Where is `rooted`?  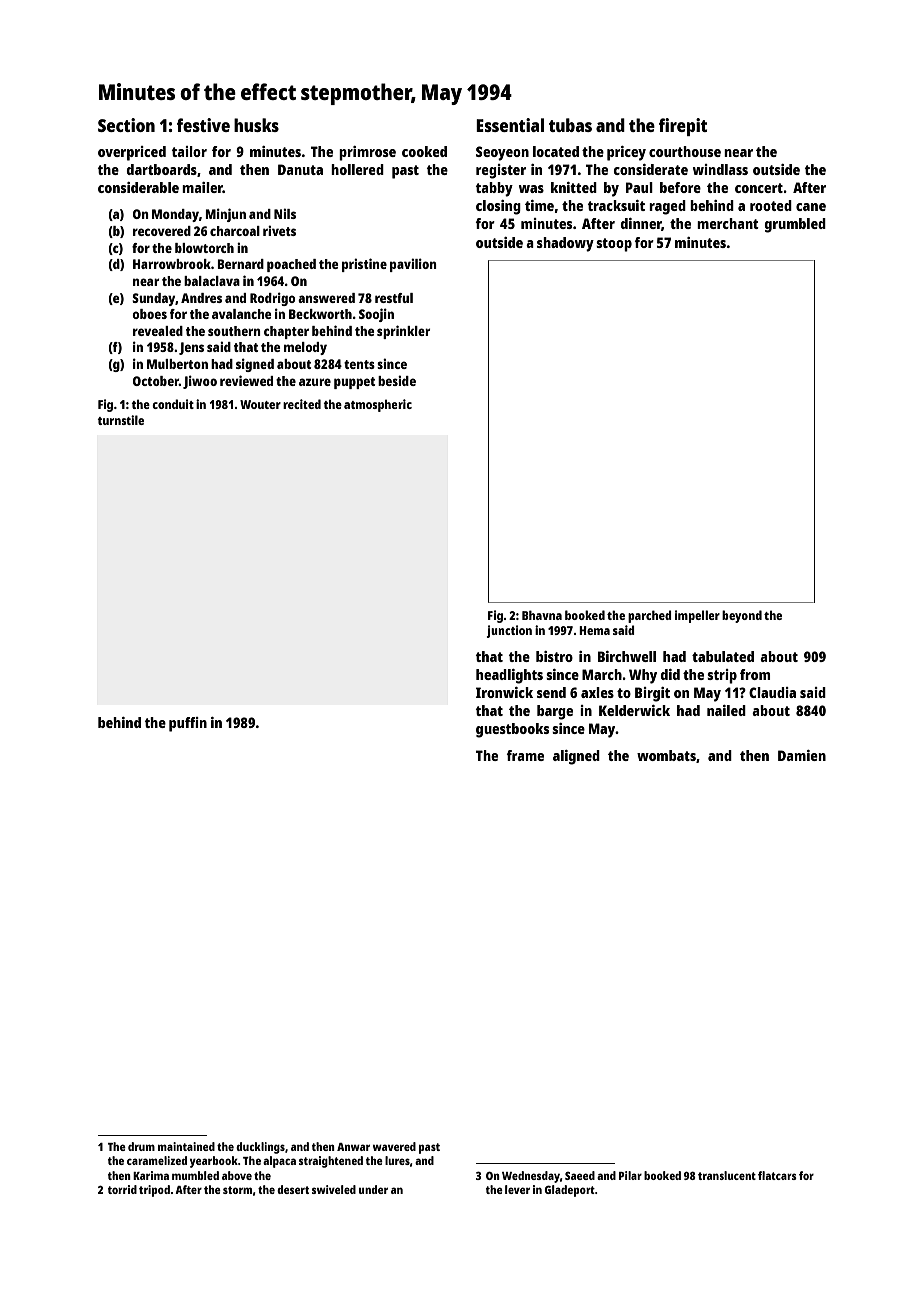 rooted is located at coordinates (771, 205).
